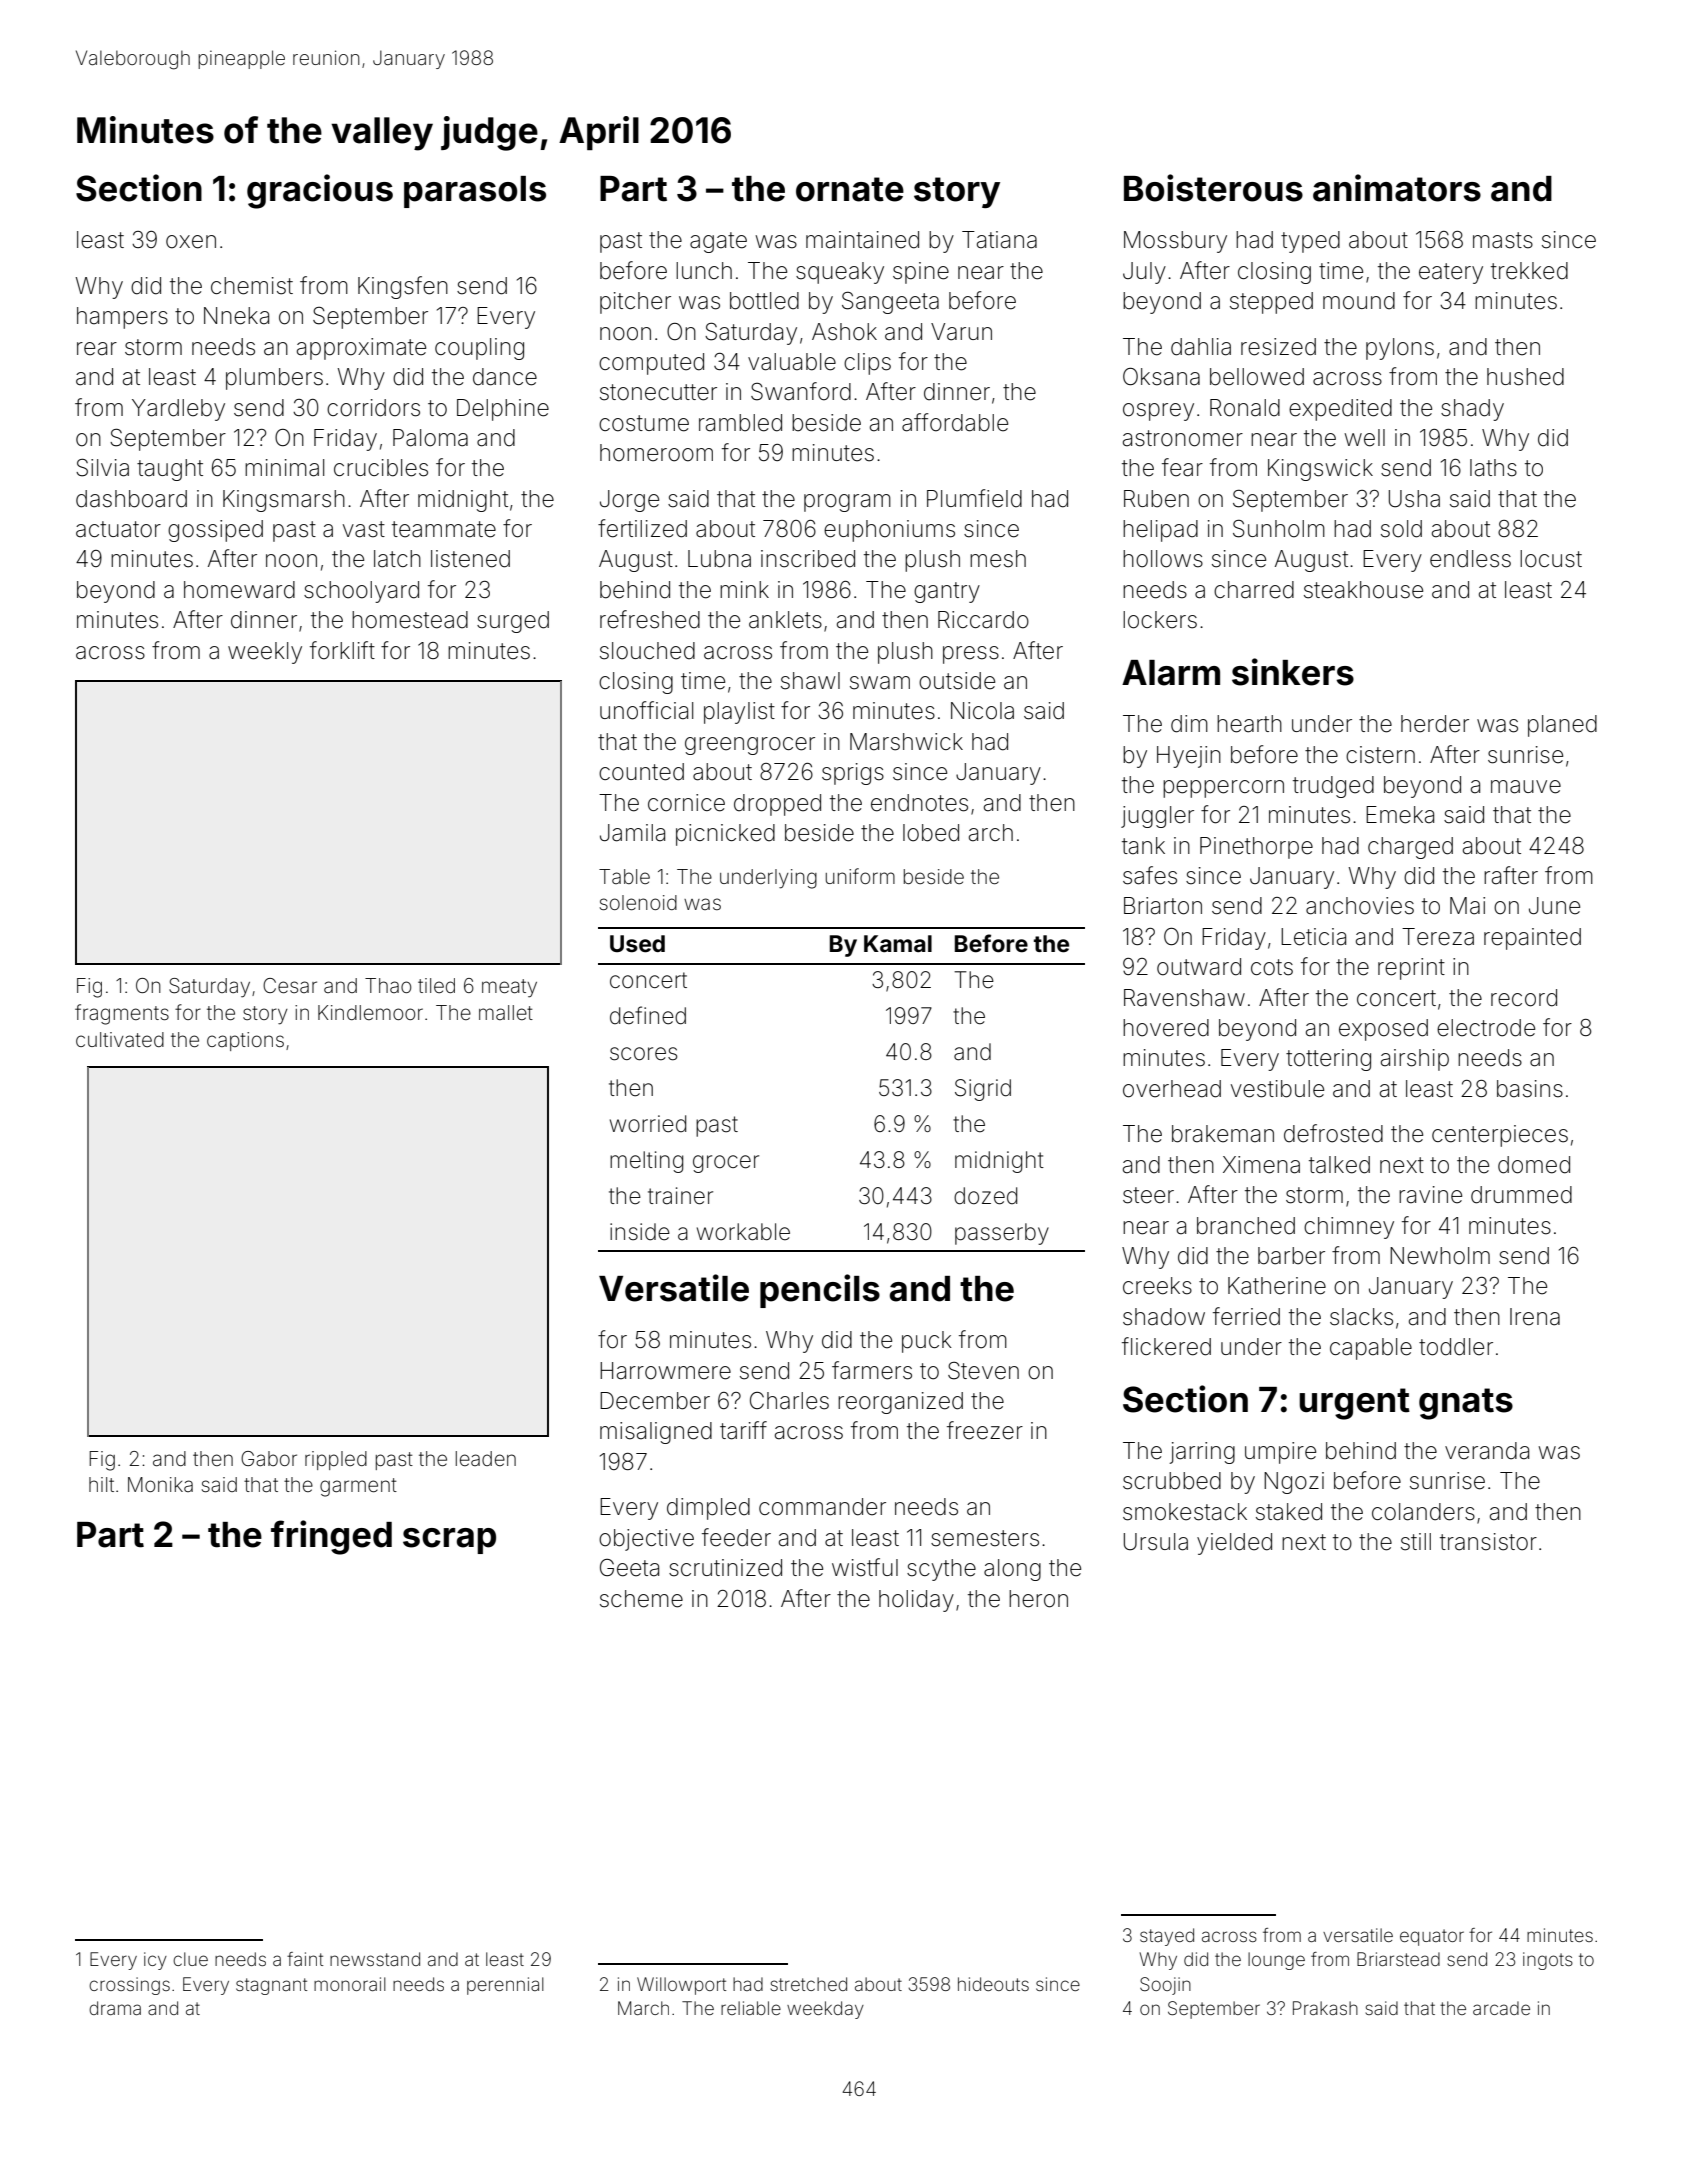  I want to click on fringed, so click(331, 1537).
